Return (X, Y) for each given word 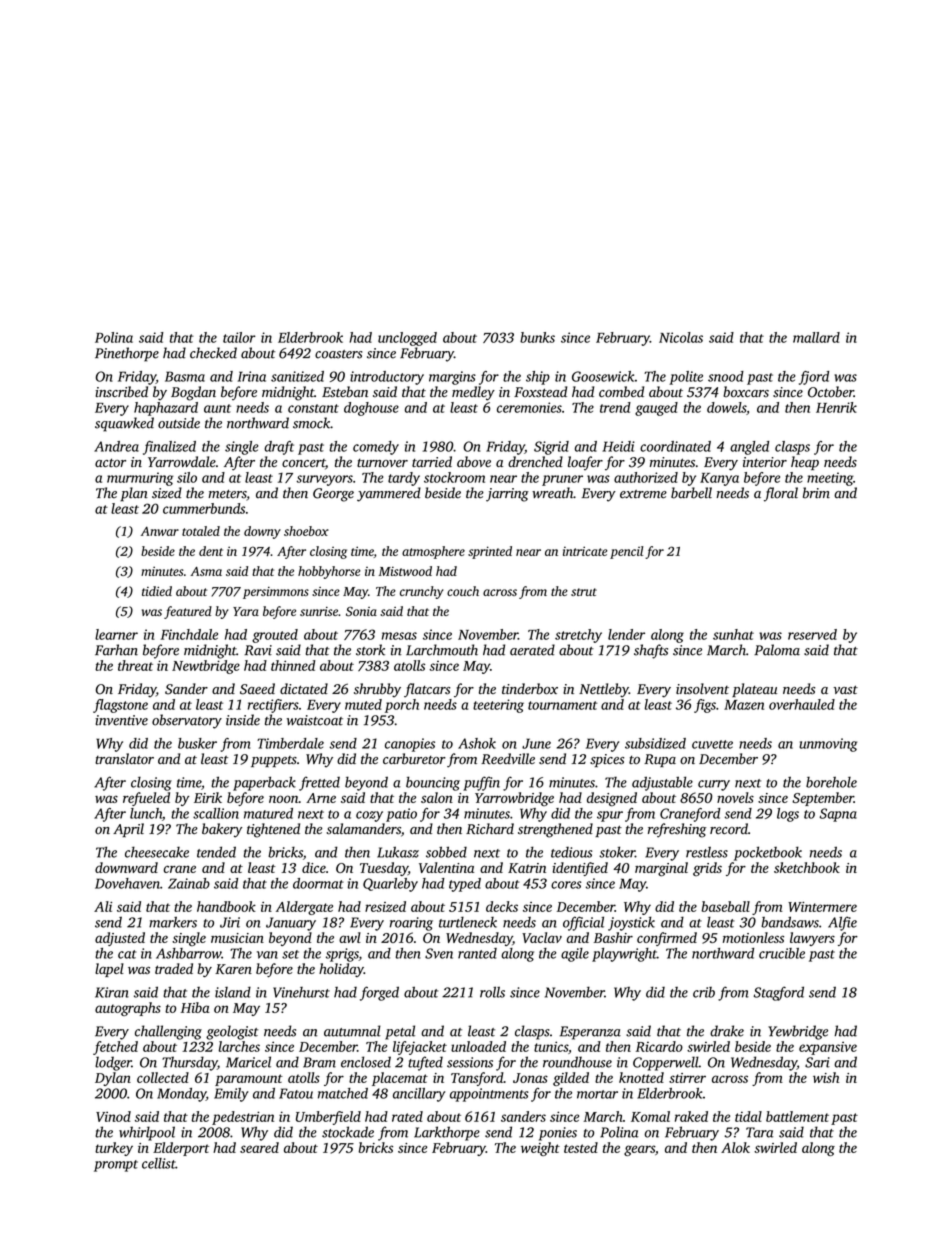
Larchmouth (442, 650)
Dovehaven (127, 883)
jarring (507, 495)
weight (540, 1149)
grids (707, 869)
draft (279, 448)
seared (259, 1147)
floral (781, 494)
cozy (369, 816)
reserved (812, 634)
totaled (201, 531)
